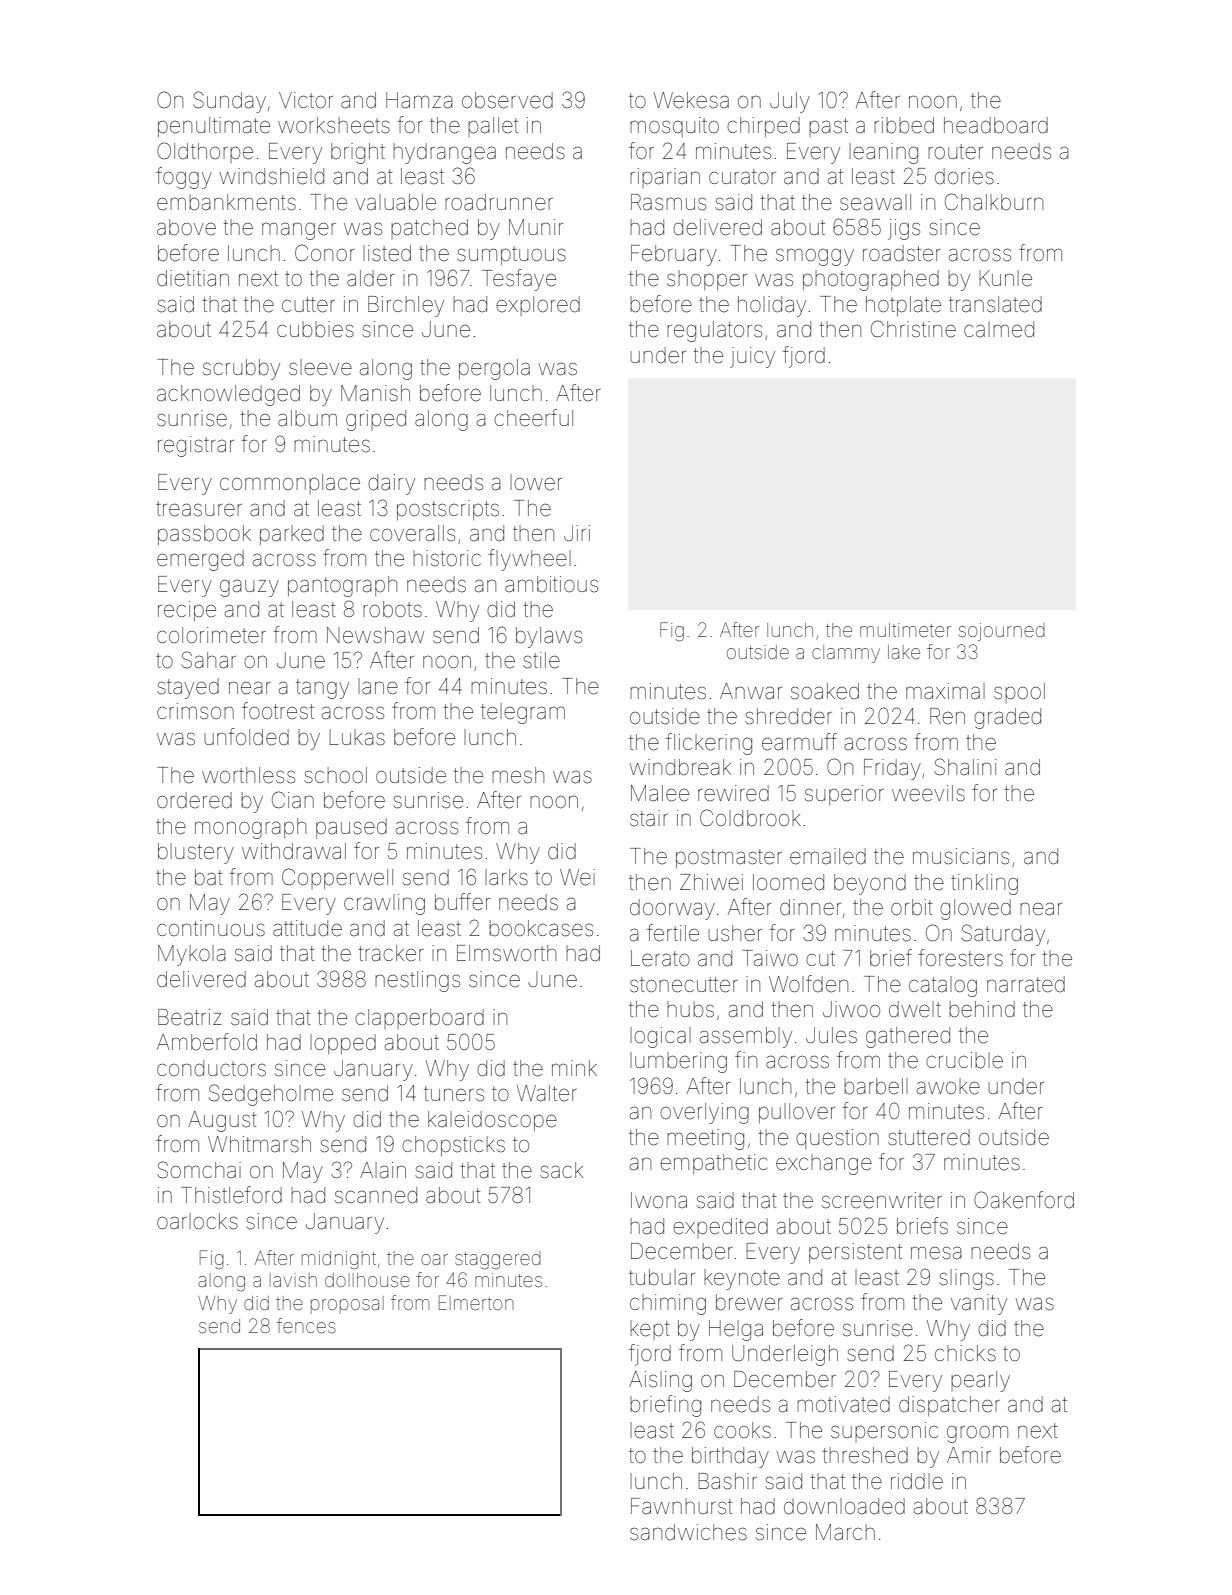 This screenshot has height=1595, width=1232. I want to click on fences, so click(306, 1325).
